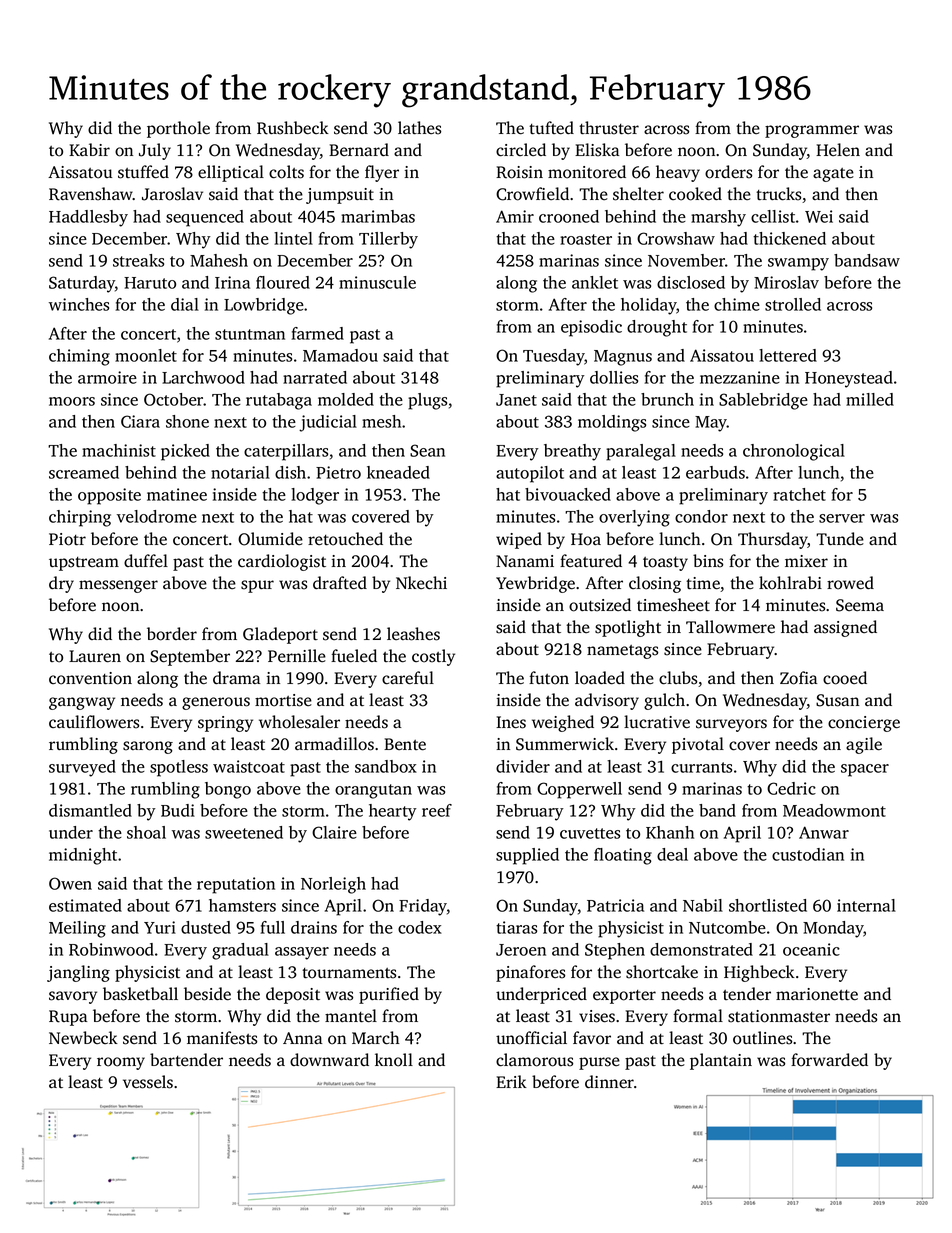 This document has height=1233, width=952. I want to click on dismantled, so click(90, 810).
